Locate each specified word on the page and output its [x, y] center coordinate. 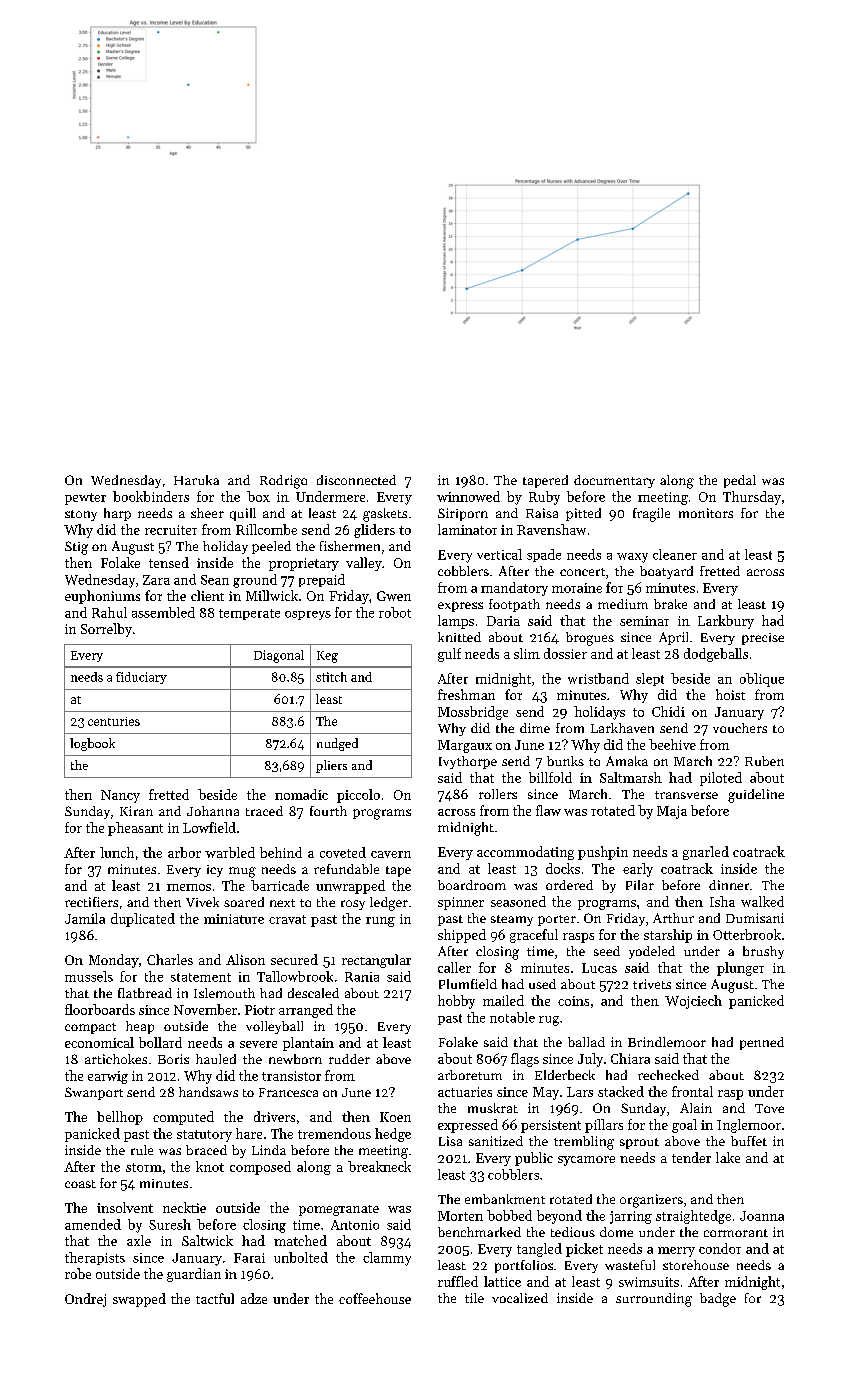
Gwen [394, 596]
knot [210, 1166]
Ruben [764, 761]
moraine [577, 588]
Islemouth [224, 993]
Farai [249, 1258]
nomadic [301, 794]
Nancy [120, 796]
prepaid [322, 580]
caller [454, 967]
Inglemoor [749, 1126]
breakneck [379, 1166]
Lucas [599, 968]
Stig [76, 548]
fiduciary [141, 678]
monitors [706, 513]
